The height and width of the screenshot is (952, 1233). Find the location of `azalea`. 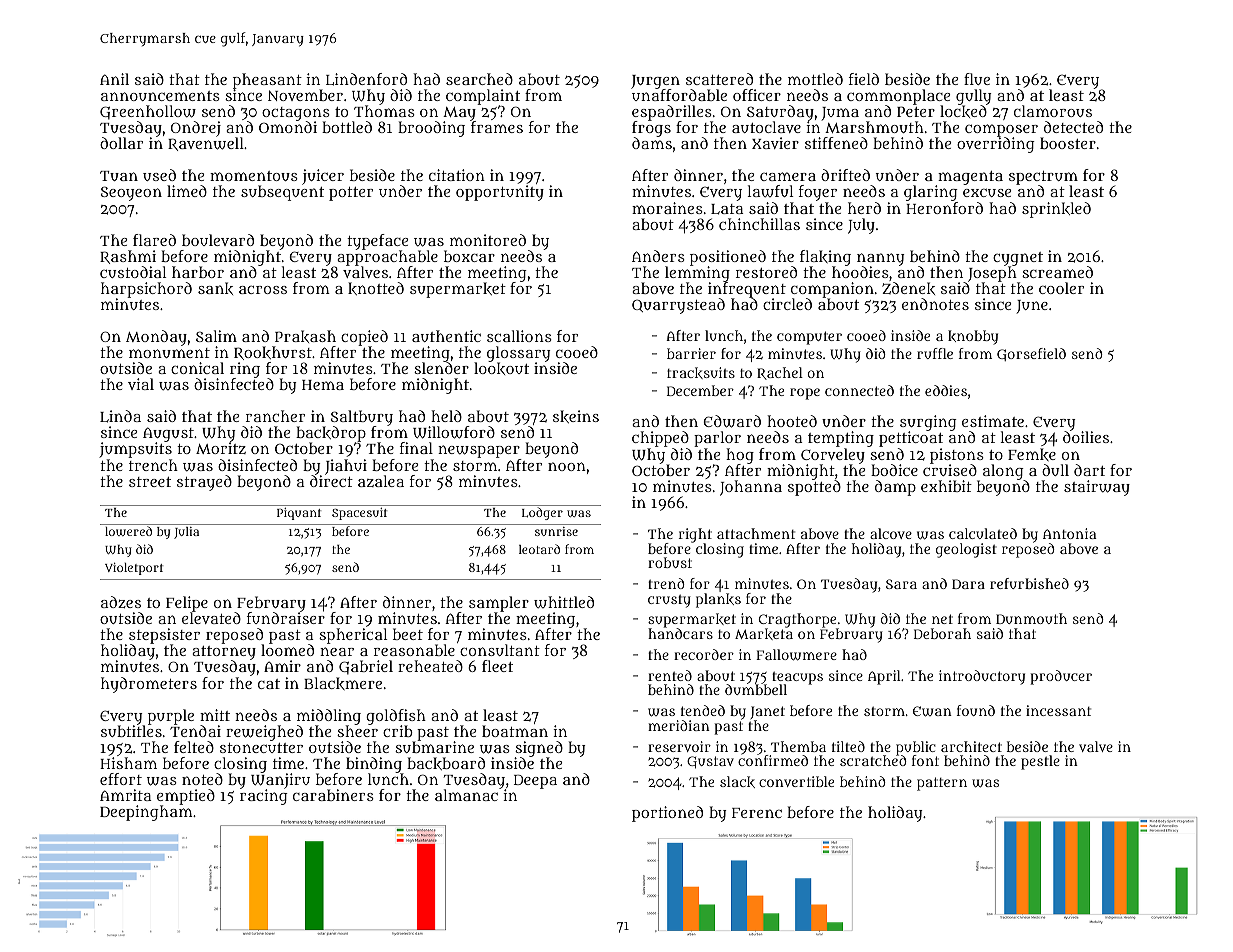

azalea is located at coordinates (381, 481).
